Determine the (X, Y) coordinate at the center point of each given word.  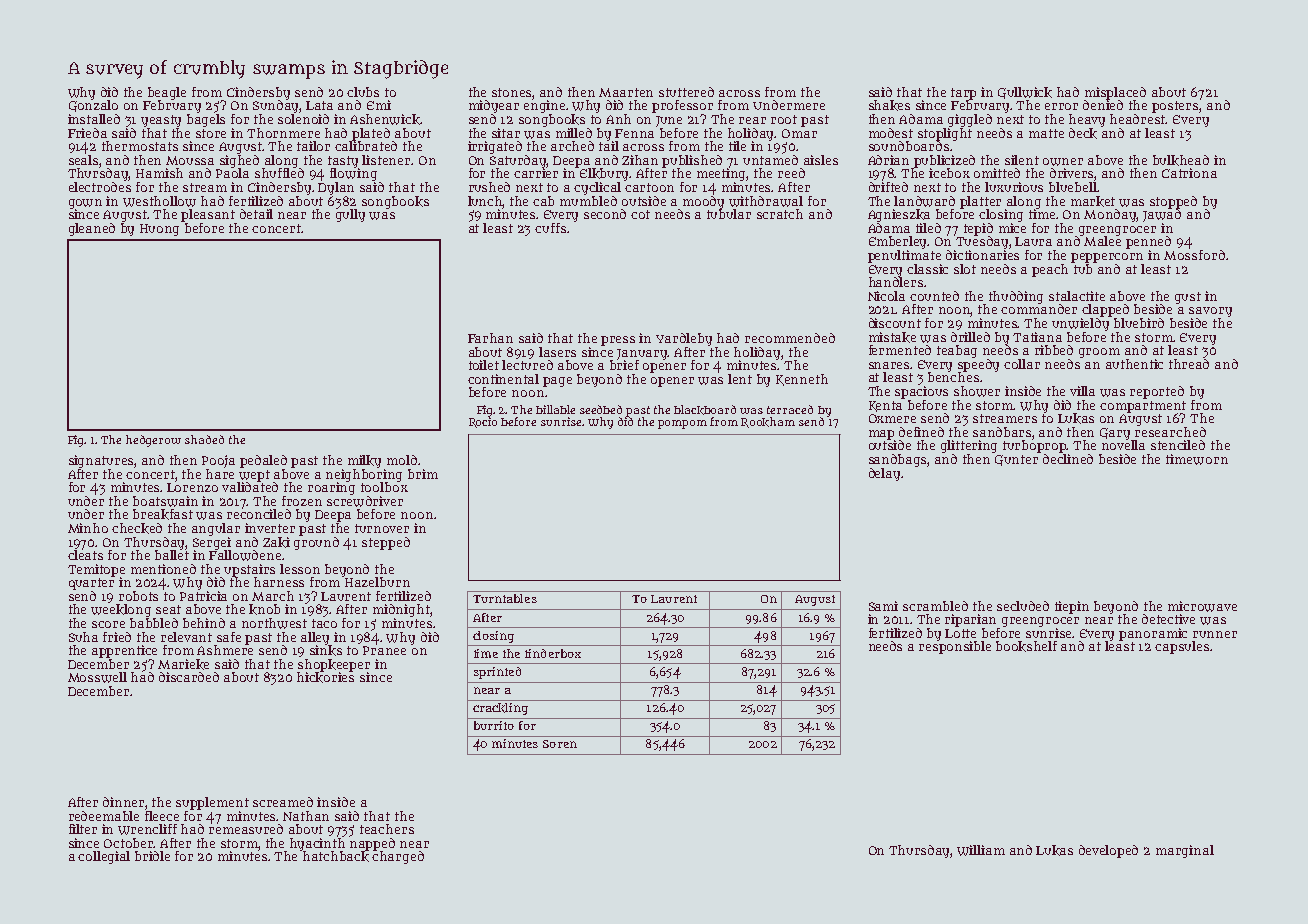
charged (398, 857)
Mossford (1194, 255)
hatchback (336, 856)
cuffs (550, 228)
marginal (1185, 851)
